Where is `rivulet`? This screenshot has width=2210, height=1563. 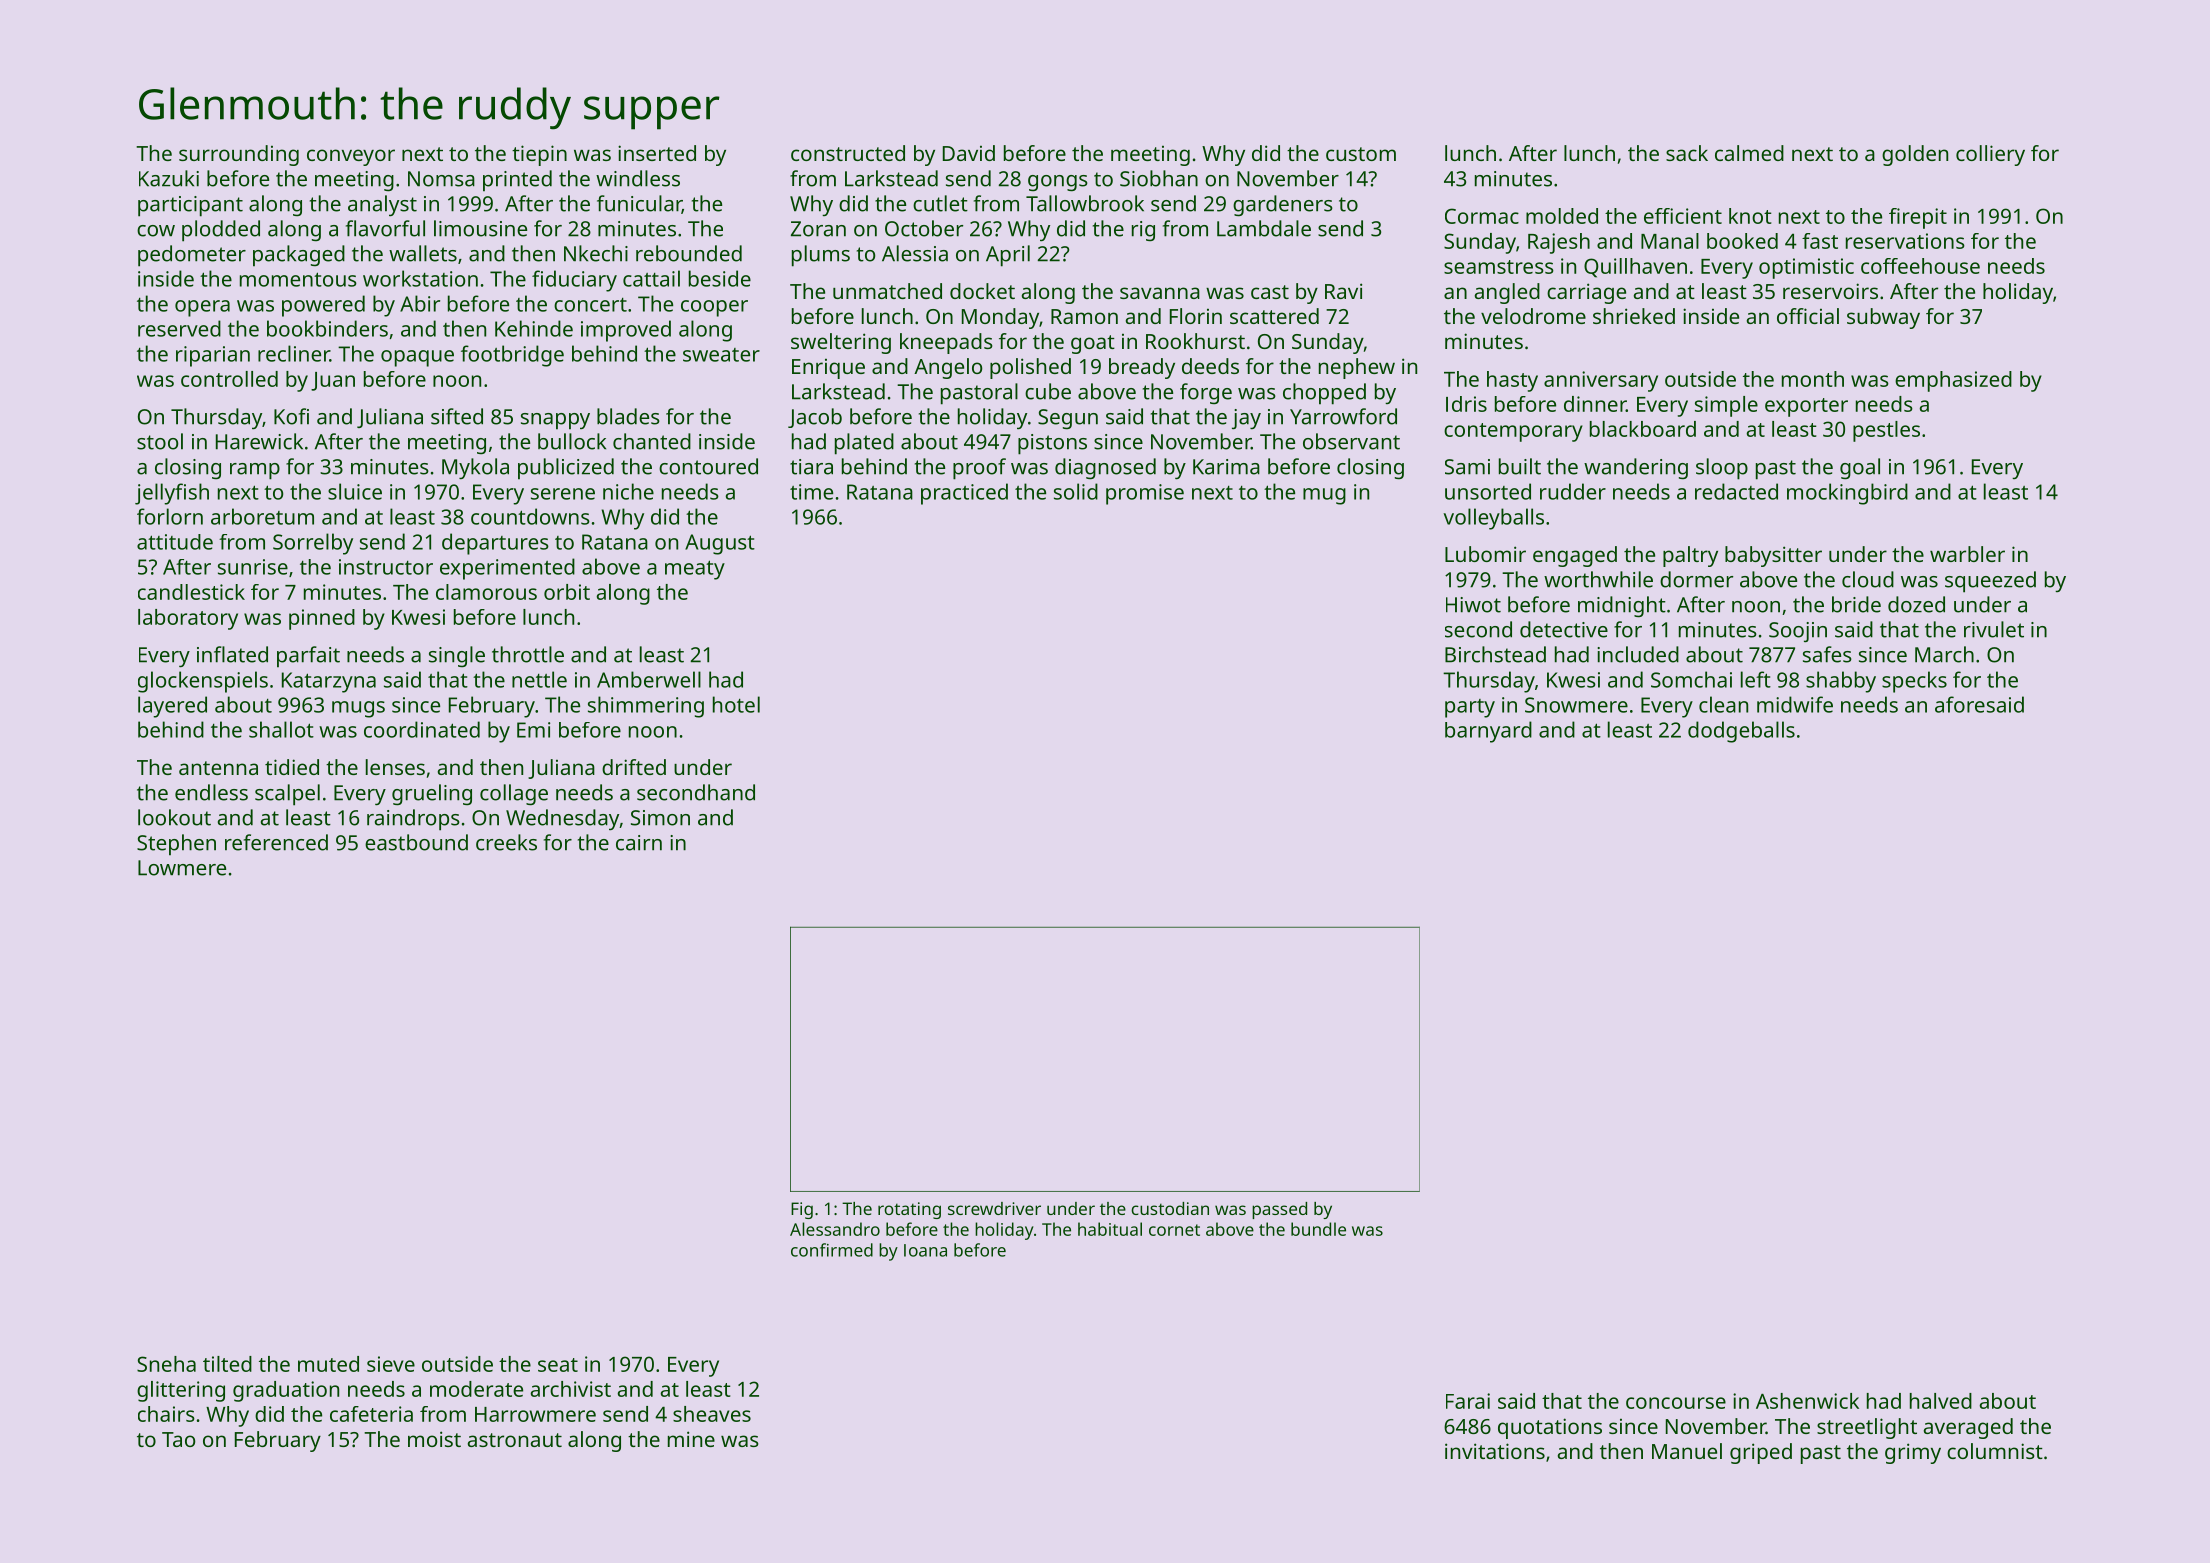 rivulet is located at coordinates (1994, 629).
